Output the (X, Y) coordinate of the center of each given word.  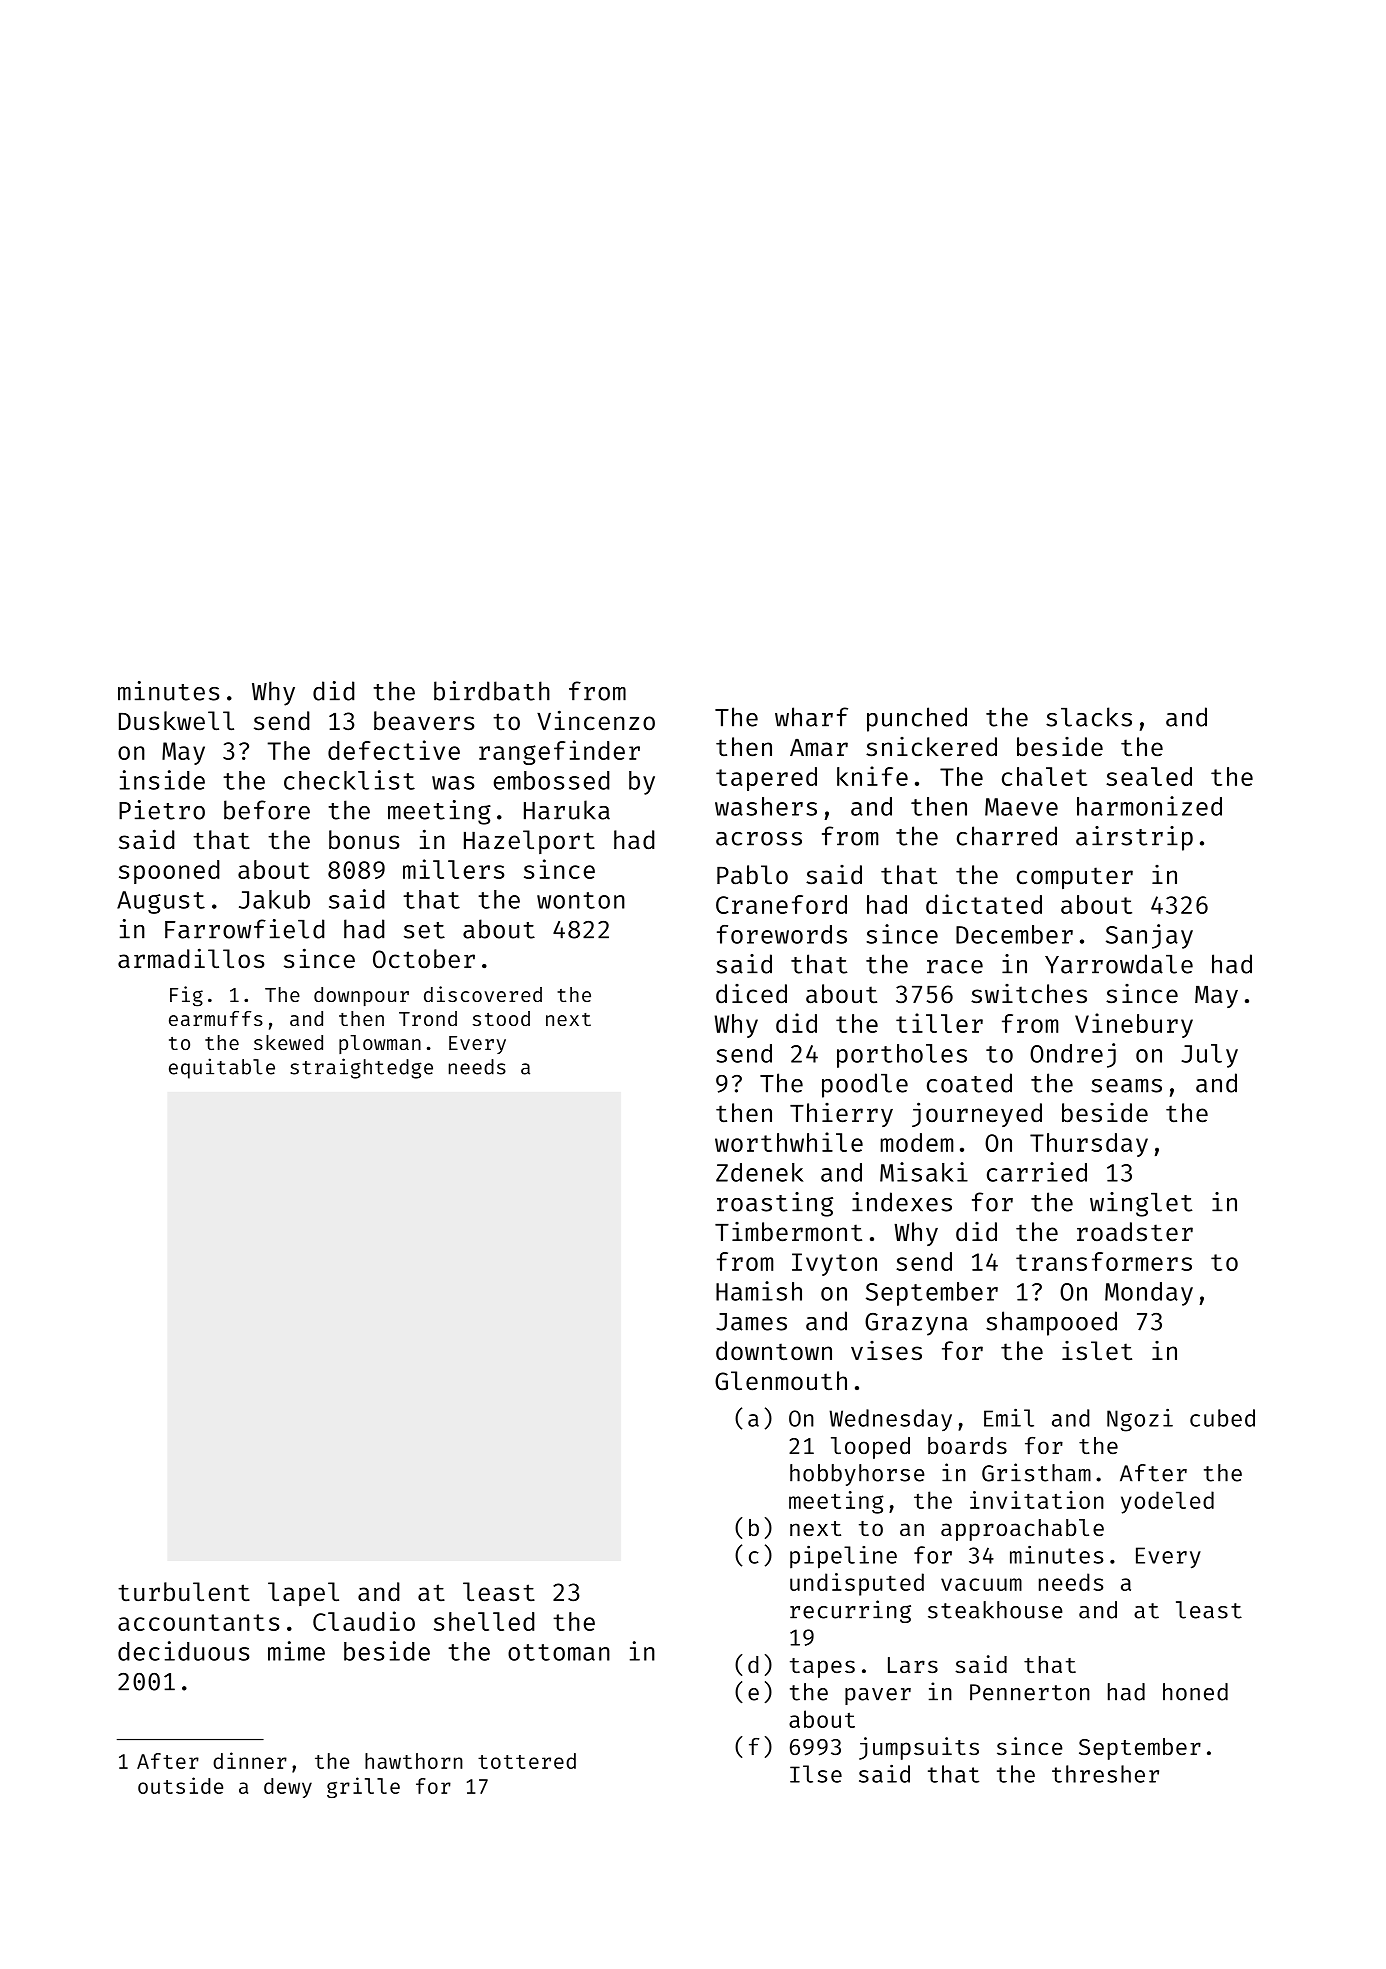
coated (969, 1083)
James (751, 1322)
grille (363, 1787)
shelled (484, 1621)
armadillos (191, 958)
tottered (527, 1761)
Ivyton (834, 1264)
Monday (1149, 1294)
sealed (1149, 776)
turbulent (184, 1592)
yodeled (1167, 1502)
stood (501, 1018)
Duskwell (176, 721)
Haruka (567, 810)
